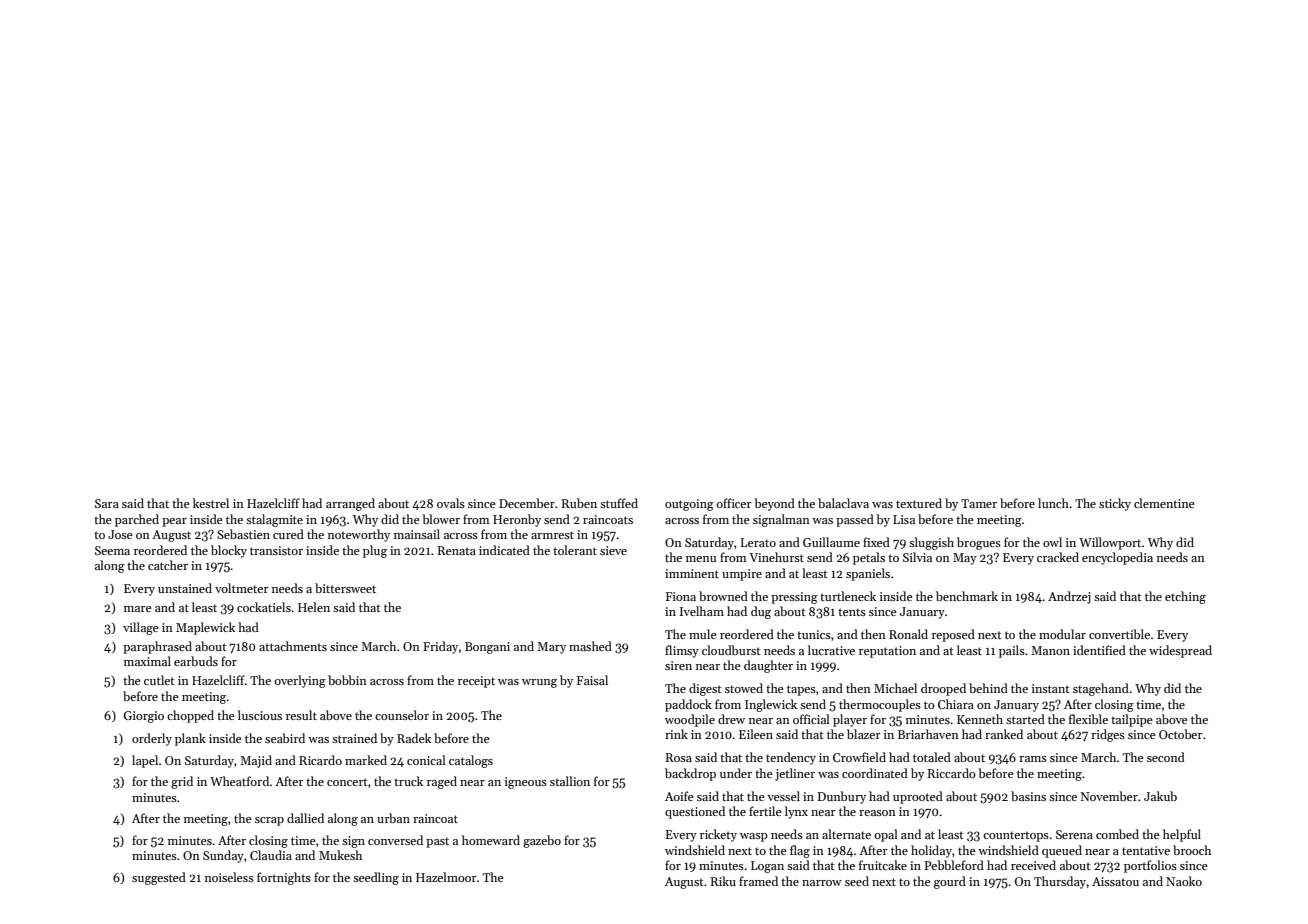 The image size is (1308, 924). What do you see at coordinates (107, 503) in the document?
I see `Sara` at bounding box center [107, 503].
